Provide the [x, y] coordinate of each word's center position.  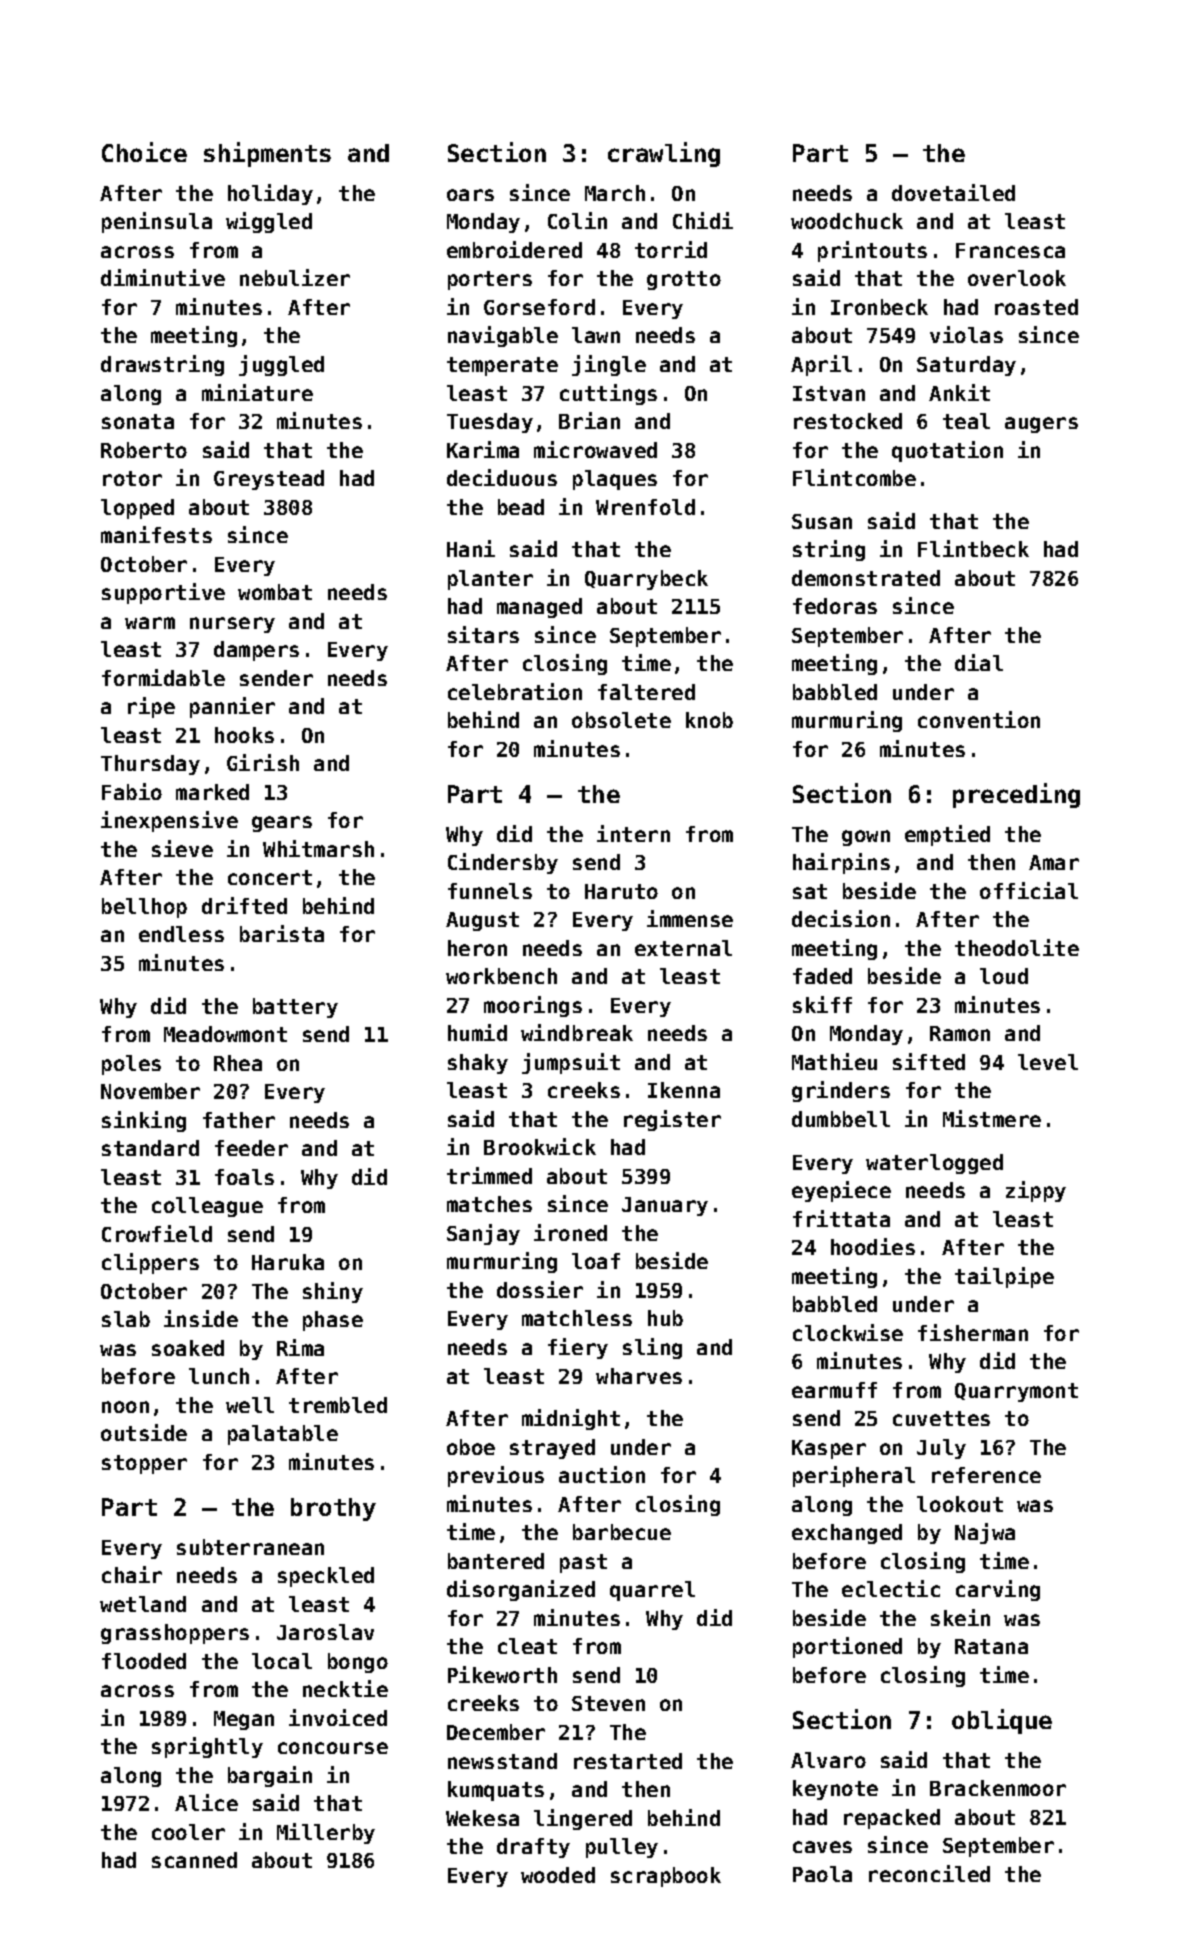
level [1048, 1062]
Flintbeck [973, 548]
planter [490, 580]
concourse [333, 1748]
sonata [138, 421]
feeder [251, 1148]
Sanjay [483, 1234]
